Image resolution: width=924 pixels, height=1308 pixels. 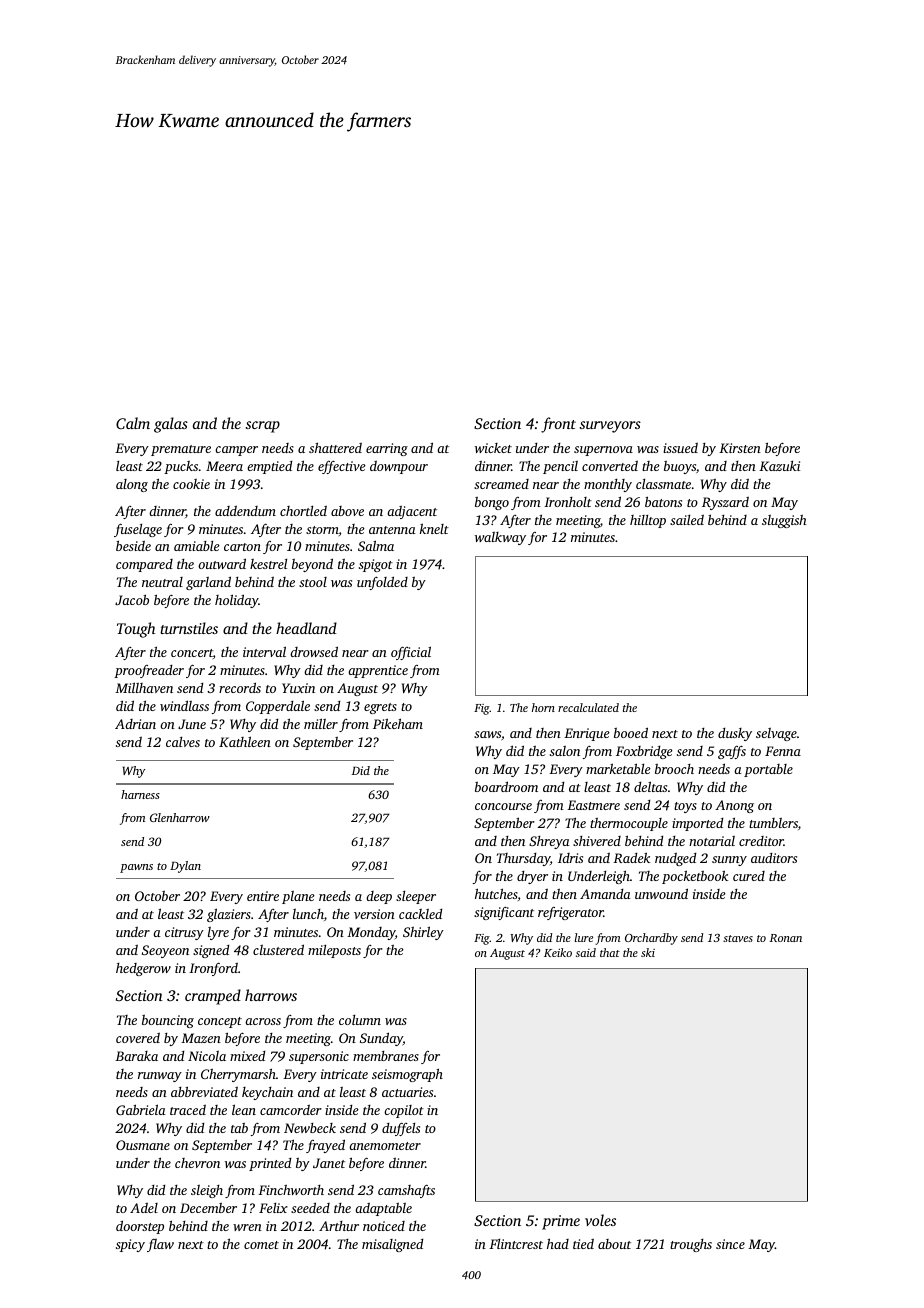 What do you see at coordinates (382, 583) in the screenshot?
I see `unfolded` at bounding box center [382, 583].
